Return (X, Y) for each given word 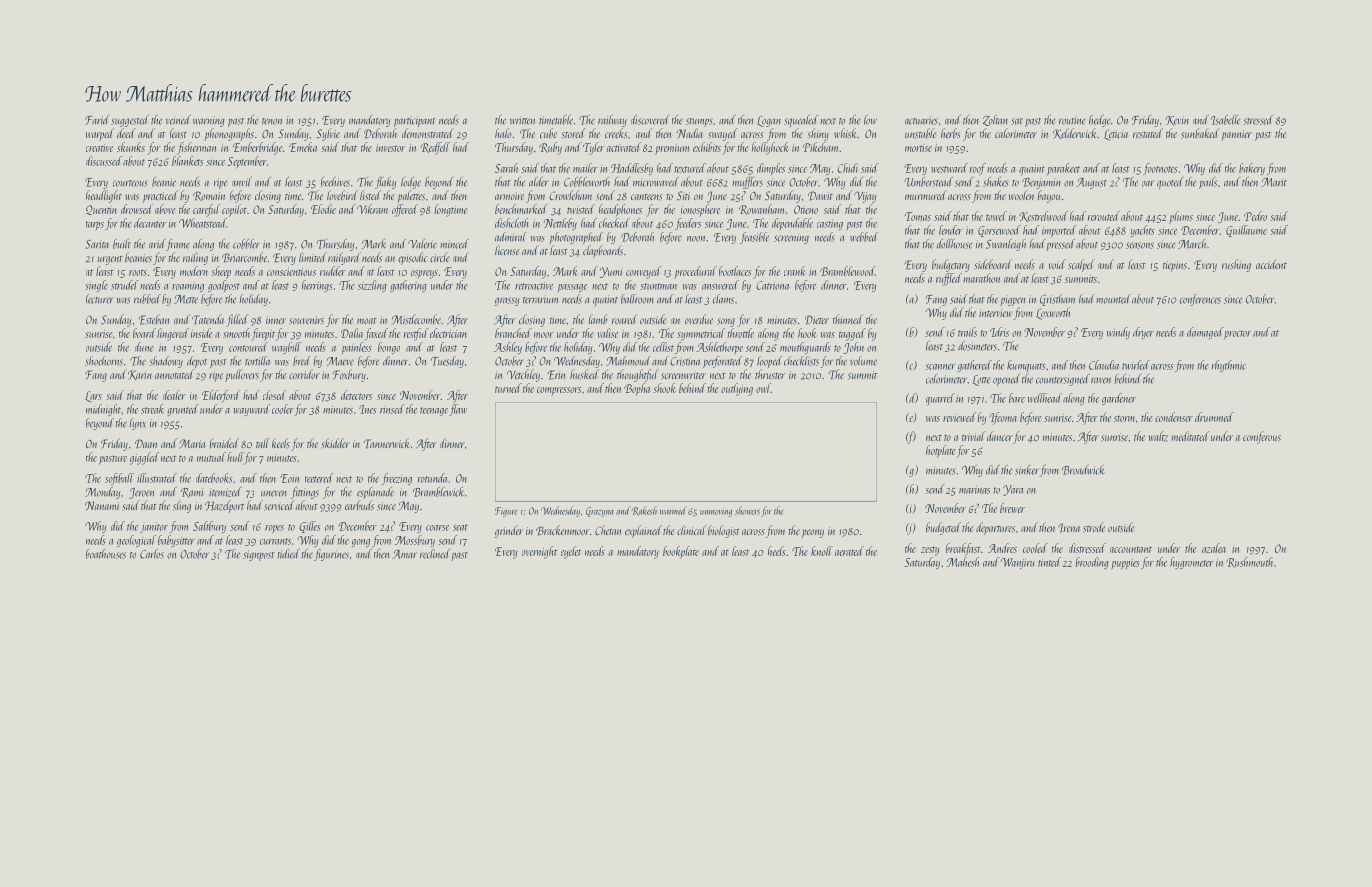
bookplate (681, 552)
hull (235, 457)
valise (608, 333)
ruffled (949, 279)
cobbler (246, 244)
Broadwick (1083, 470)
